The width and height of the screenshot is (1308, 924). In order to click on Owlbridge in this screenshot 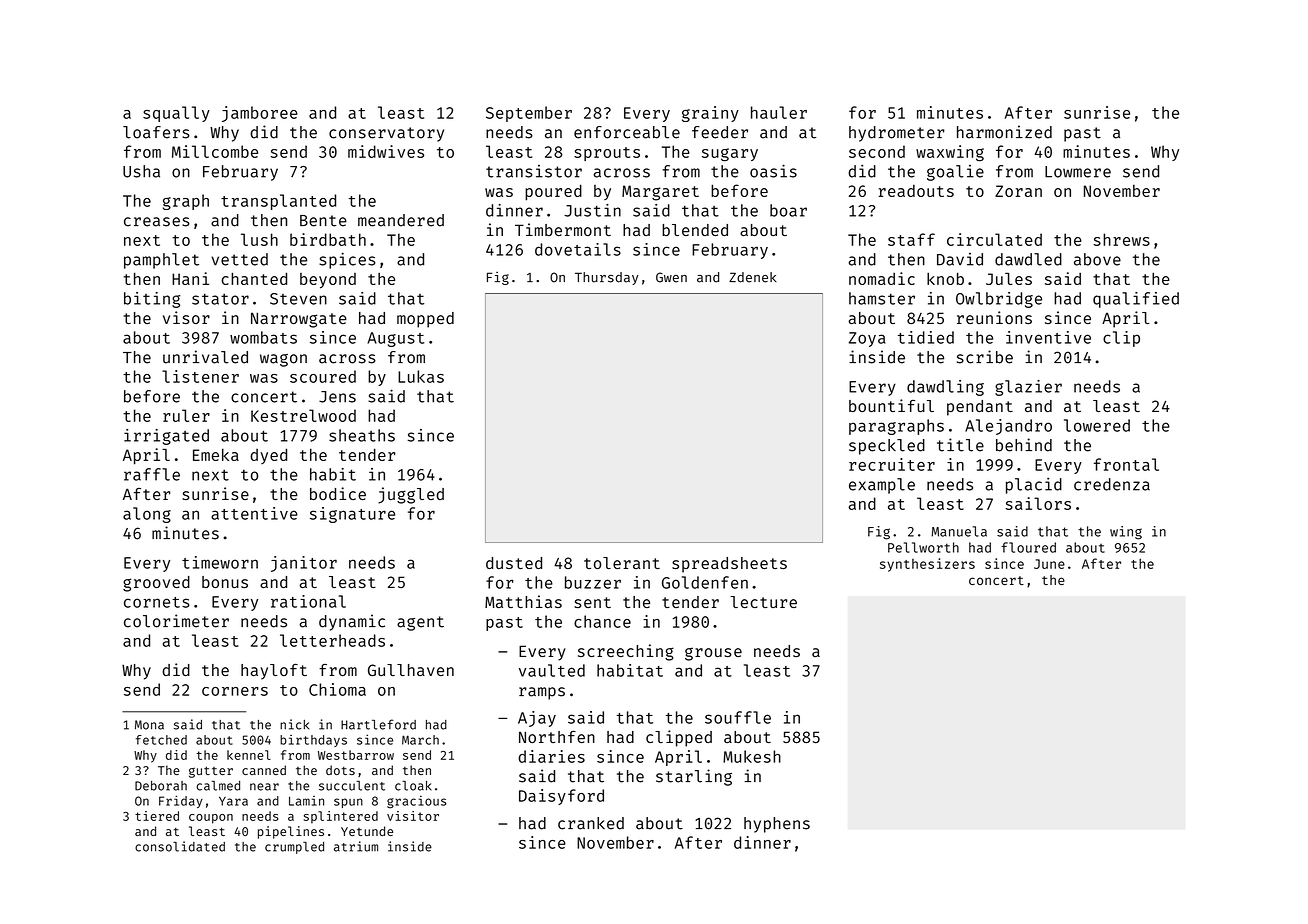, I will do `click(999, 300)`.
